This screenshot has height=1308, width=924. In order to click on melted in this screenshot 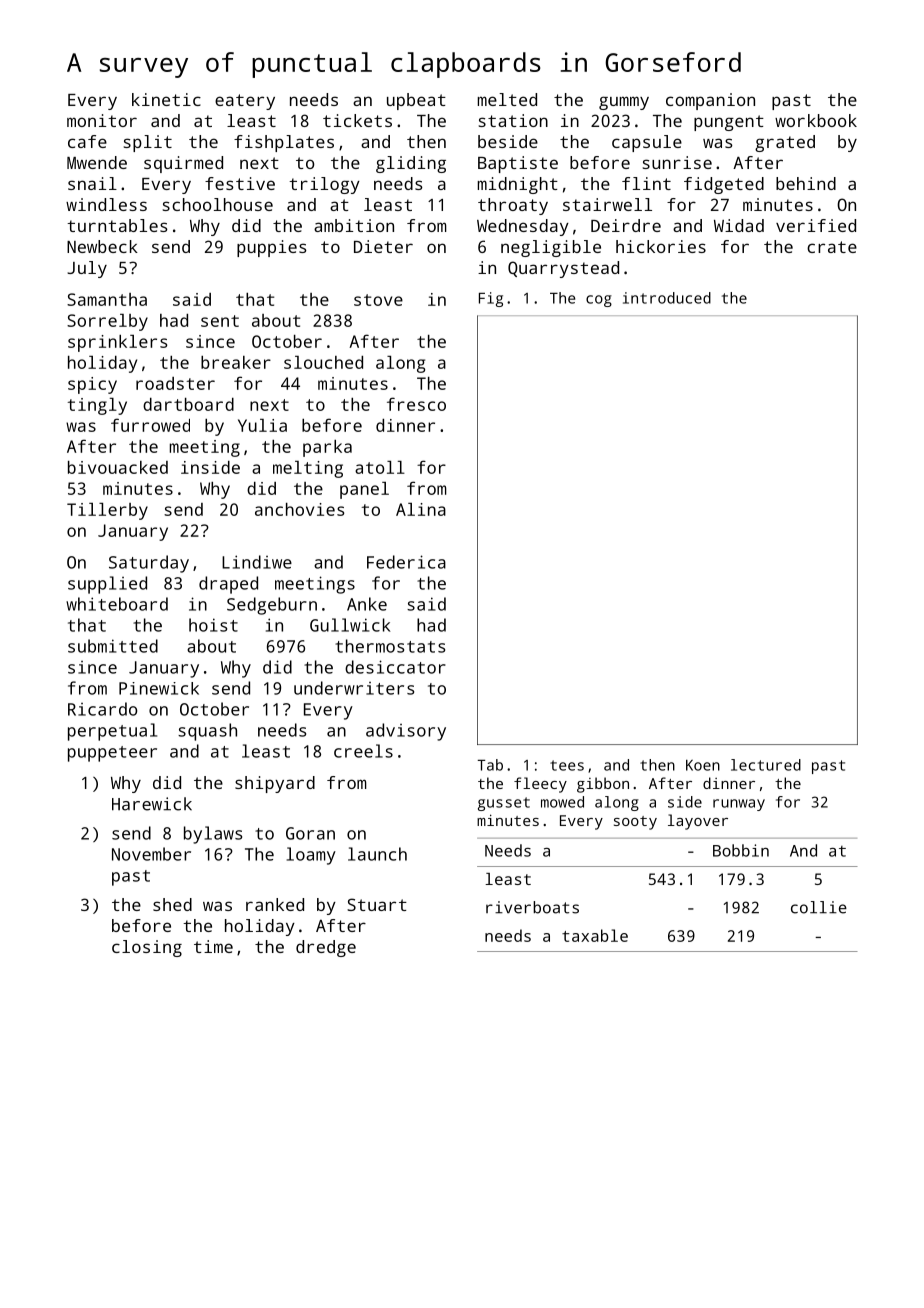, I will do `click(507, 99)`.
